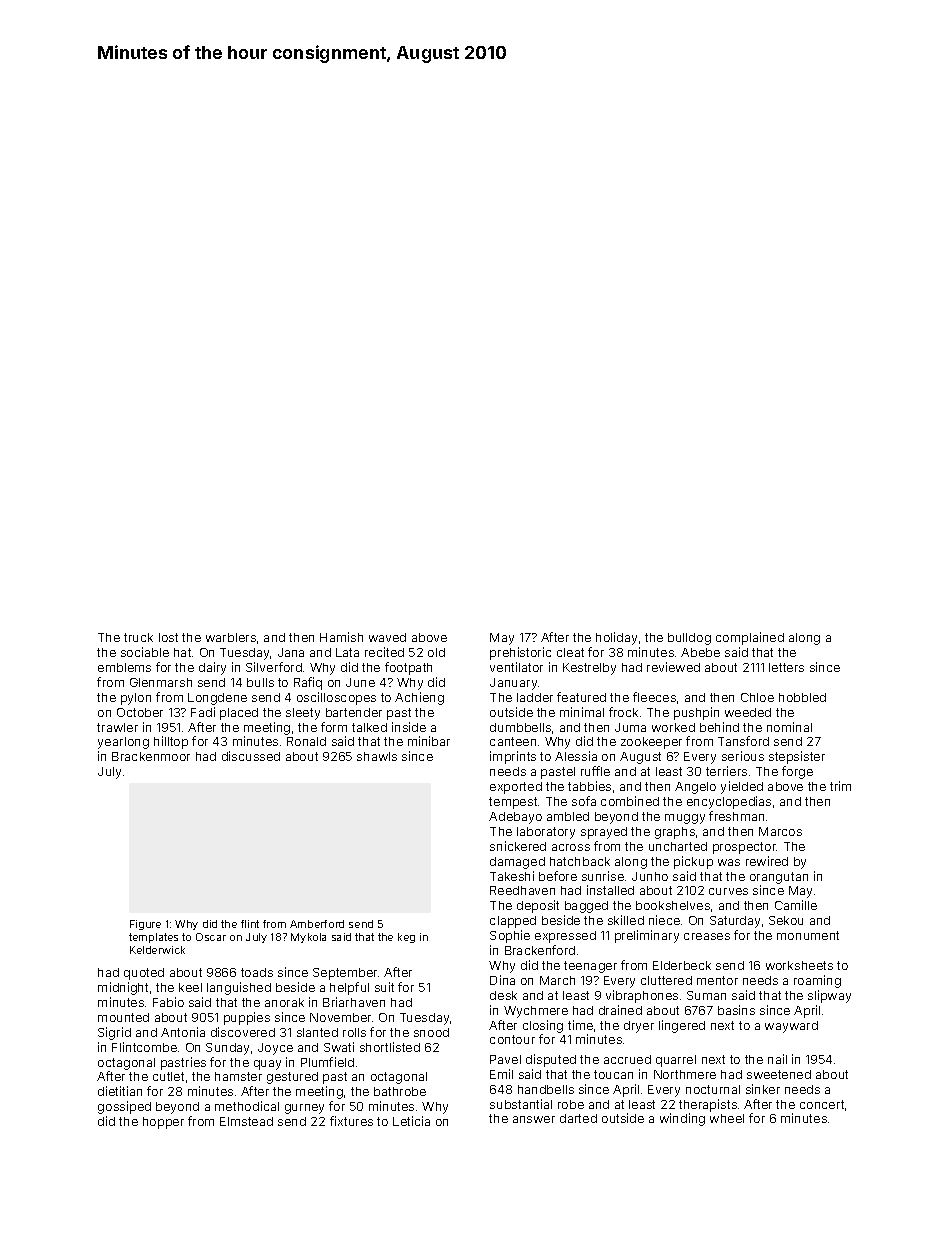 Image resolution: width=952 pixels, height=1233 pixels. Describe the element at coordinates (251, 756) in the screenshot. I see `discussed` at that location.
